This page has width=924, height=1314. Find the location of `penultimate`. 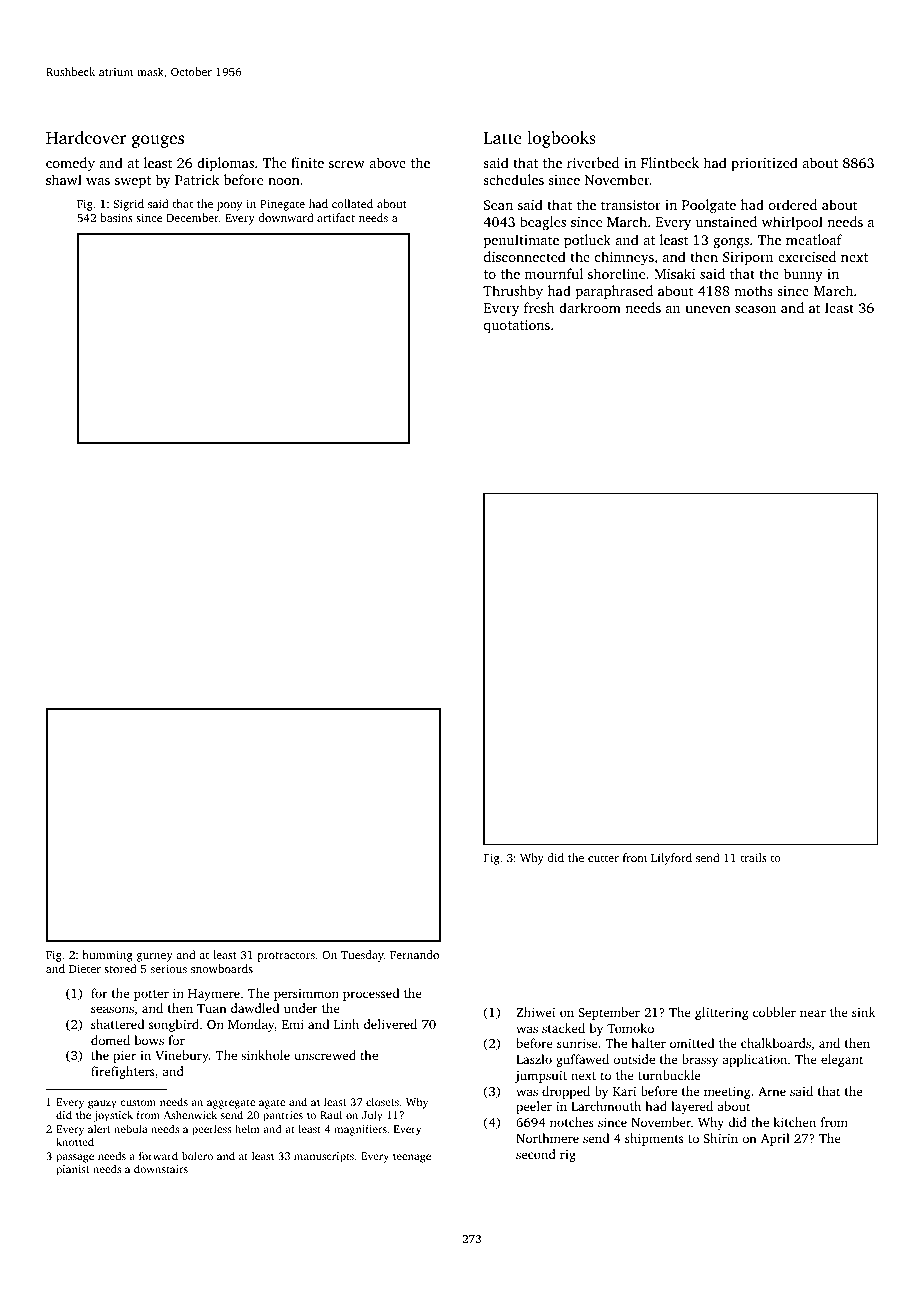

penultimate is located at coordinates (521, 241).
